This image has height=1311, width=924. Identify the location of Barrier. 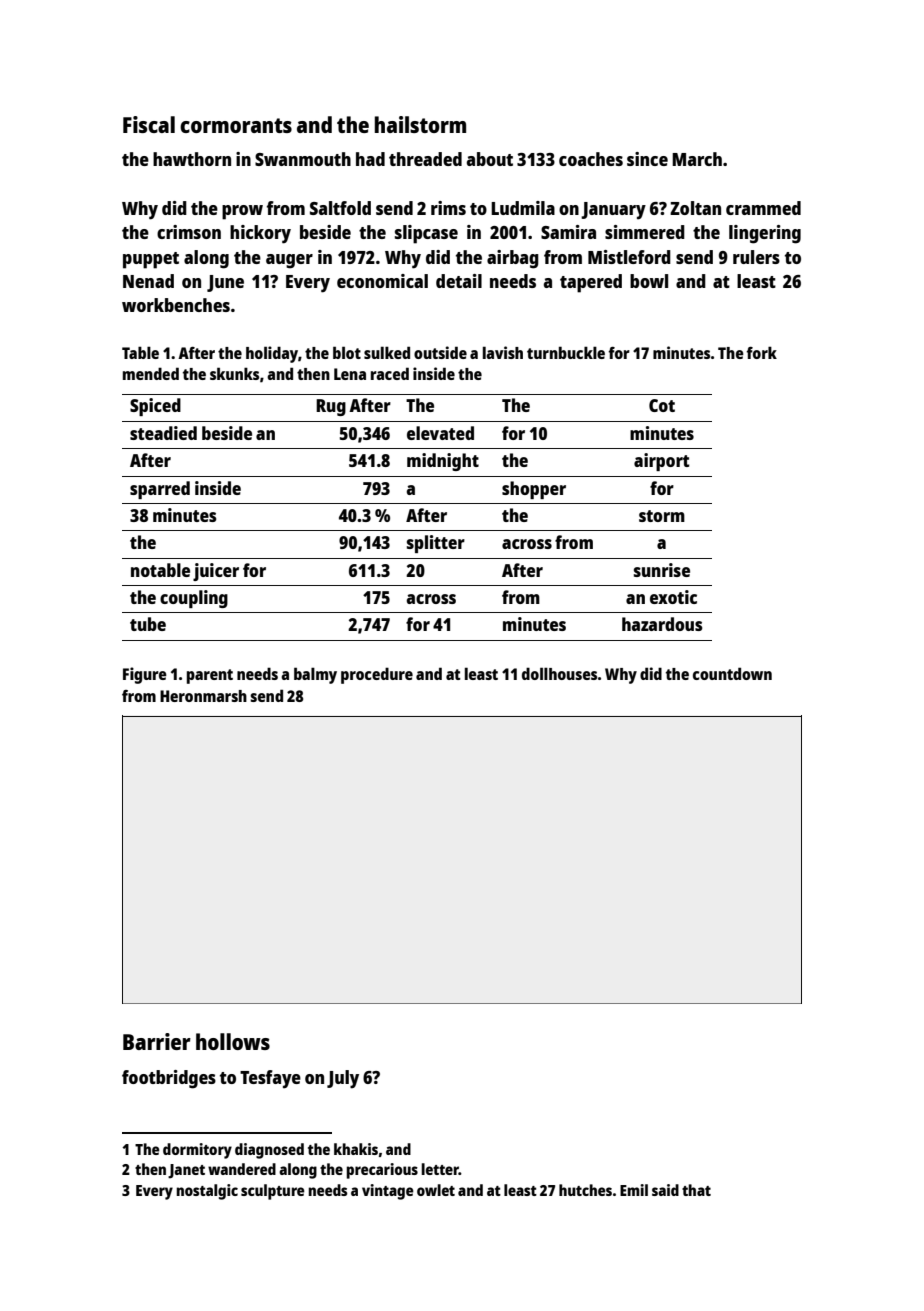
(157, 1041).
